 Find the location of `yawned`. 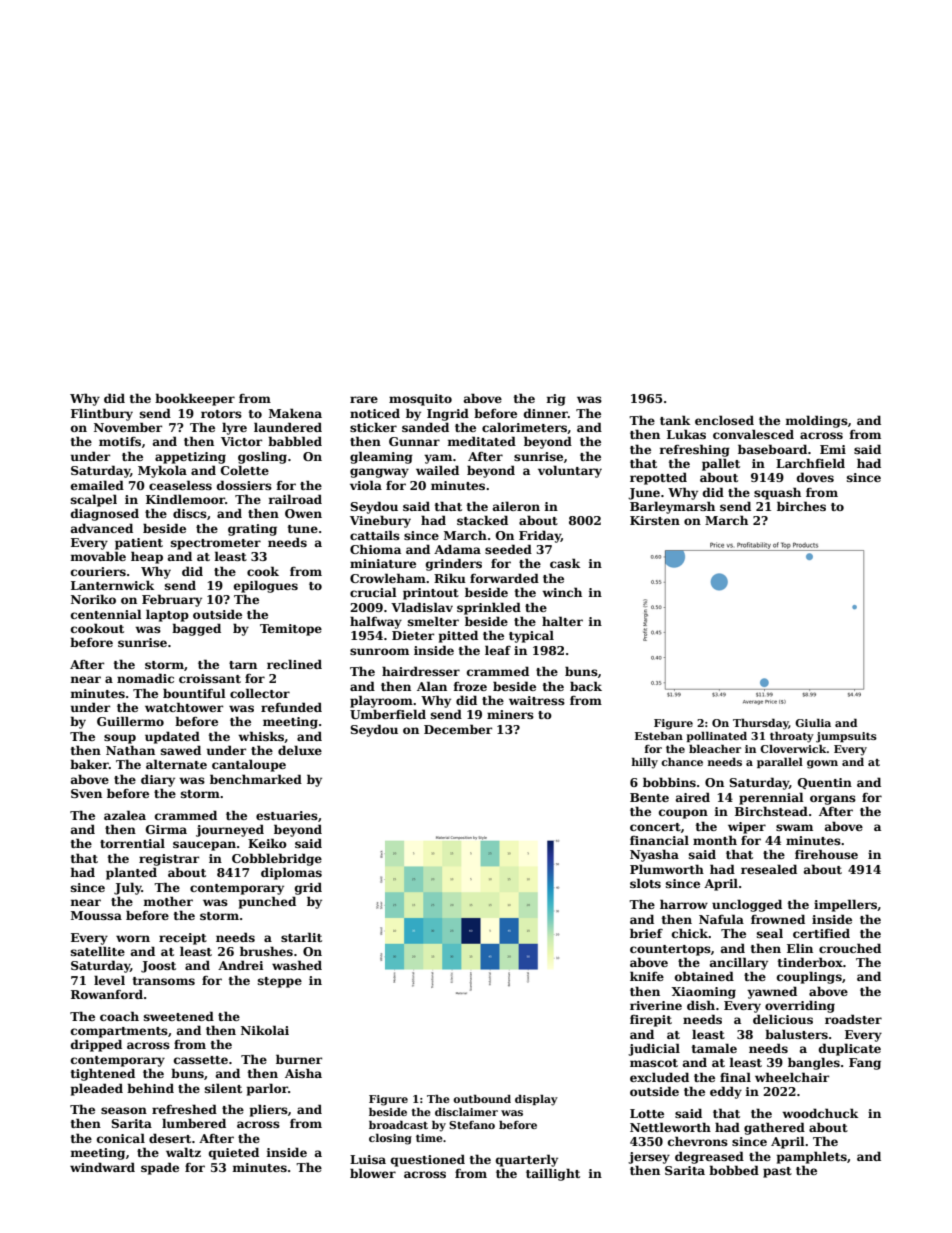

yawned is located at coordinates (772, 992).
